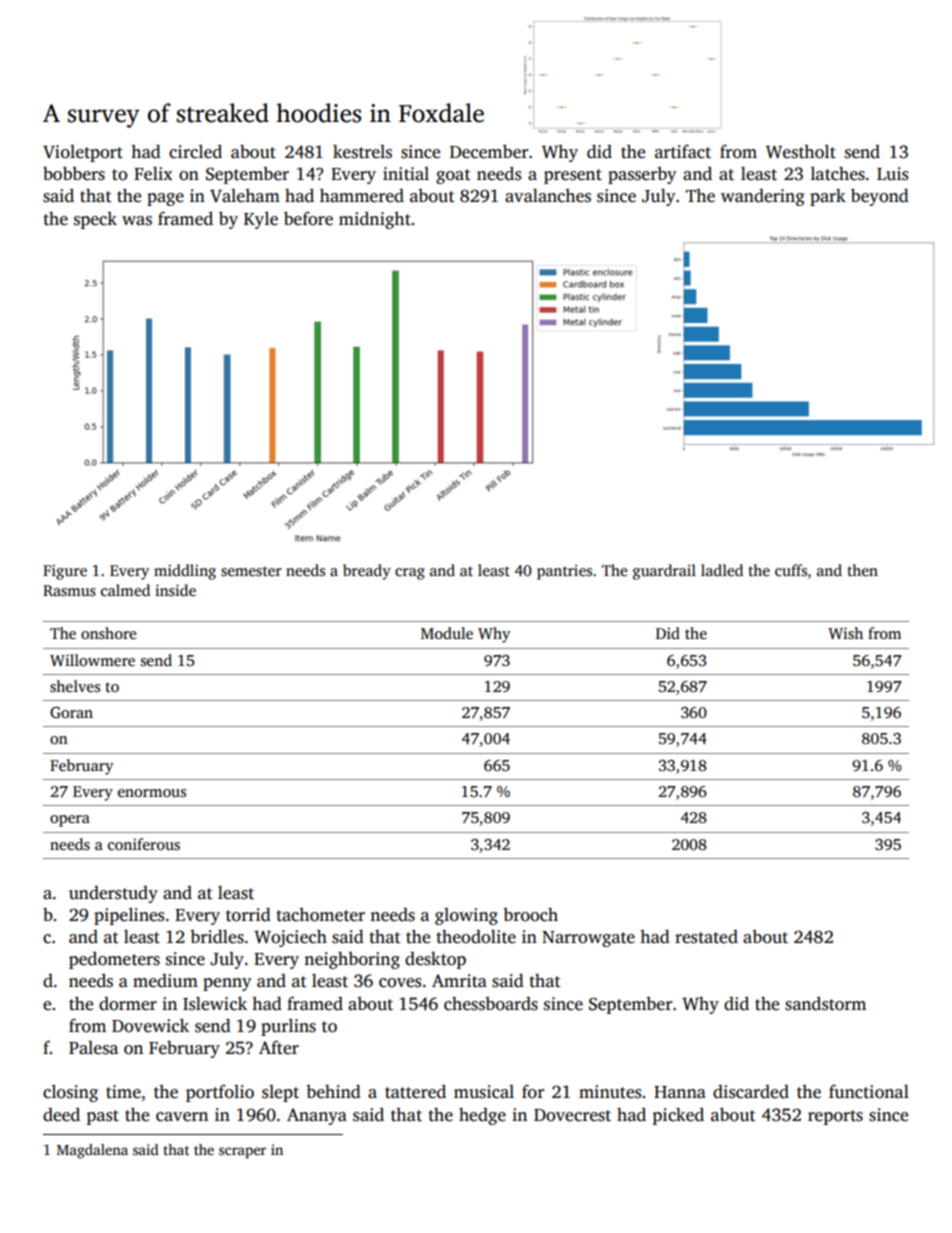 The height and width of the image is (1233, 952). What do you see at coordinates (95, 220) in the image?
I see `speck` at bounding box center [95, 220].
